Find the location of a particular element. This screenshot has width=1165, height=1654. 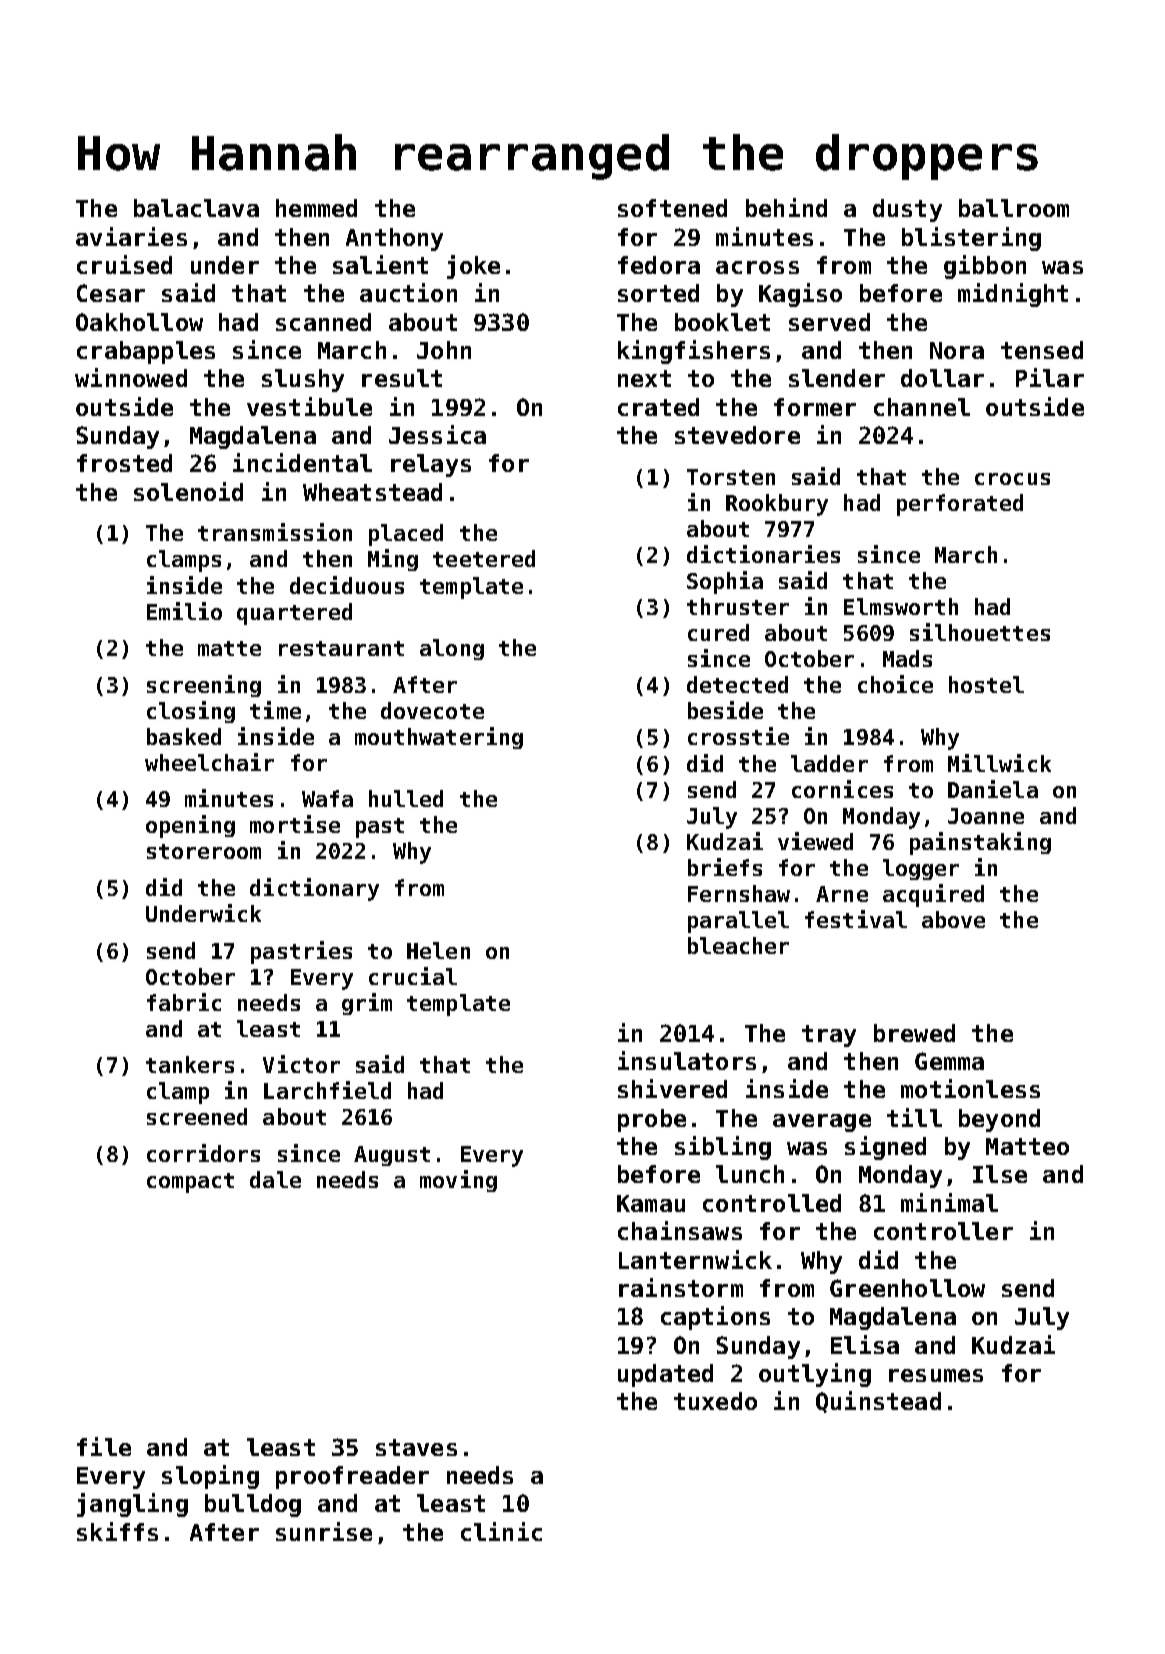

Anthony is located at coordinates (394, 239).
